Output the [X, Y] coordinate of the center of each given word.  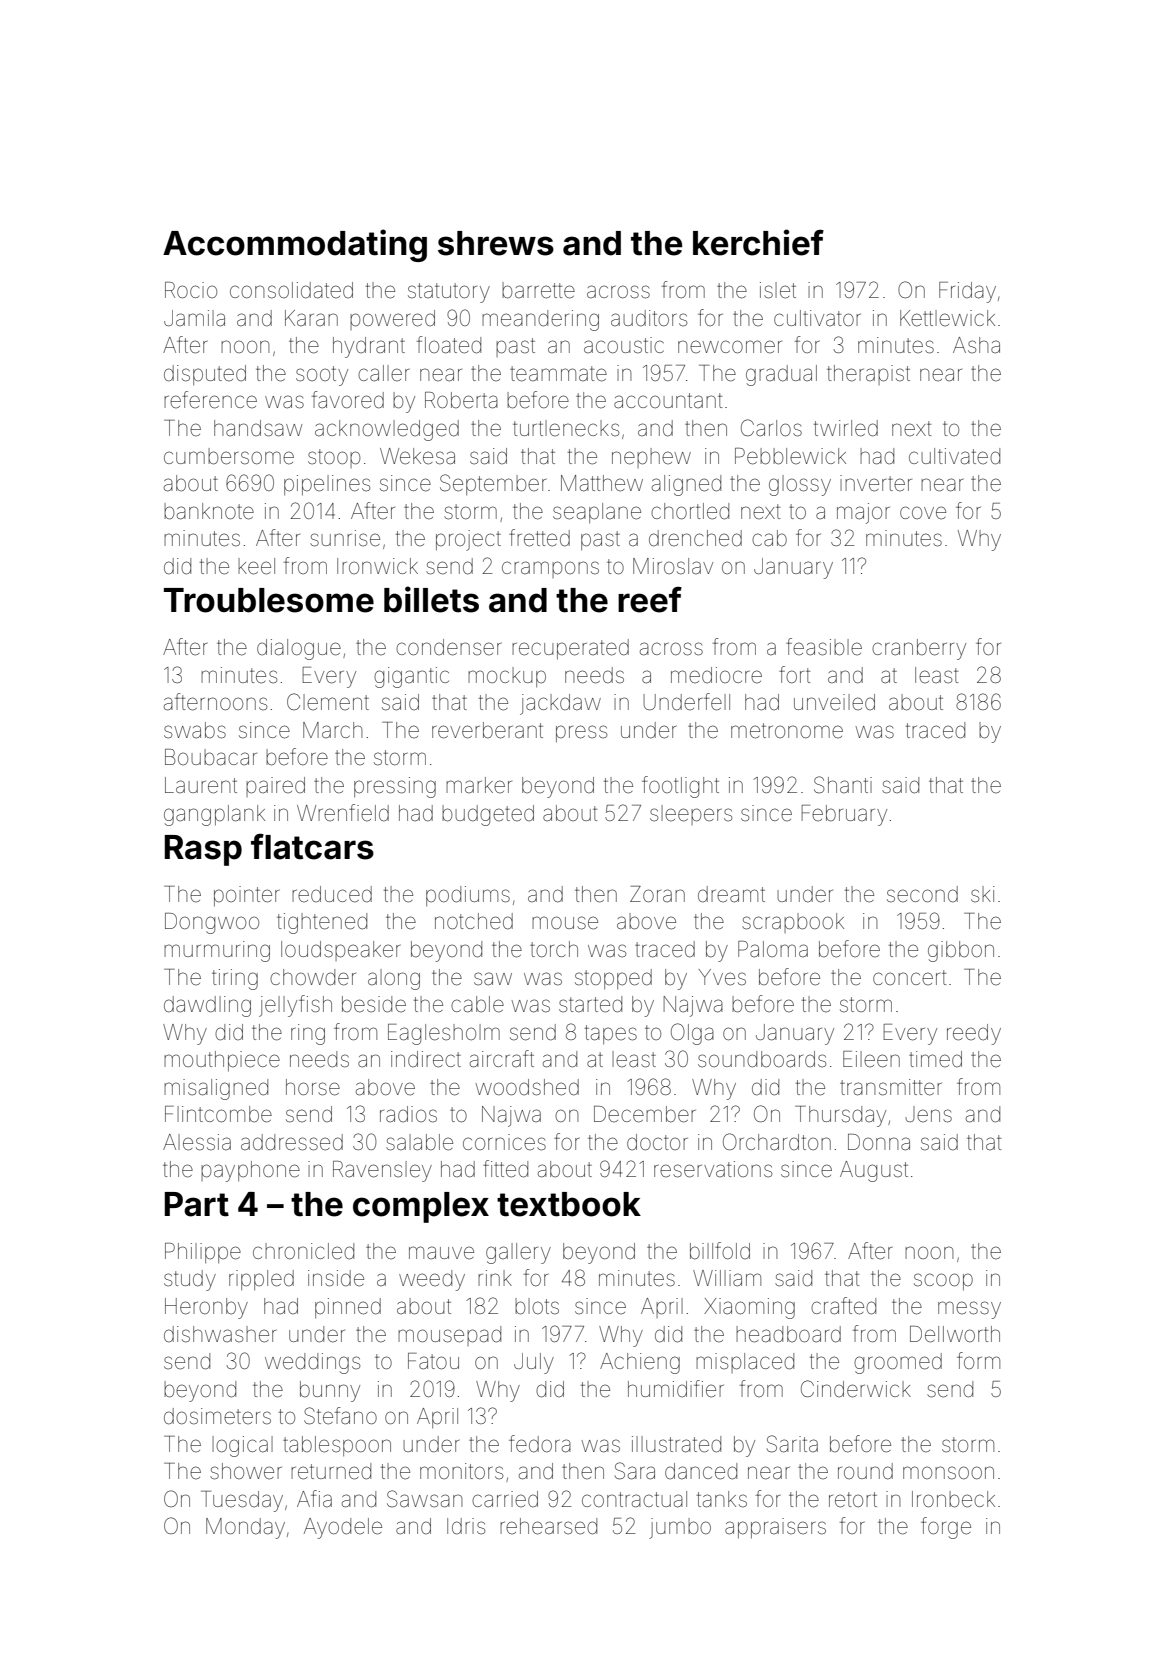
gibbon [961, 951]
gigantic [411, 677]
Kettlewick [947, 318]
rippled [261, 1280]
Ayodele [343, 1528]
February [844, 815]
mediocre [716, 675]
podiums [468, 896]
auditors [649, 318]
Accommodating [295, 245]
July [534, 1363]
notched [474, 921]
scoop [943, 1282]
